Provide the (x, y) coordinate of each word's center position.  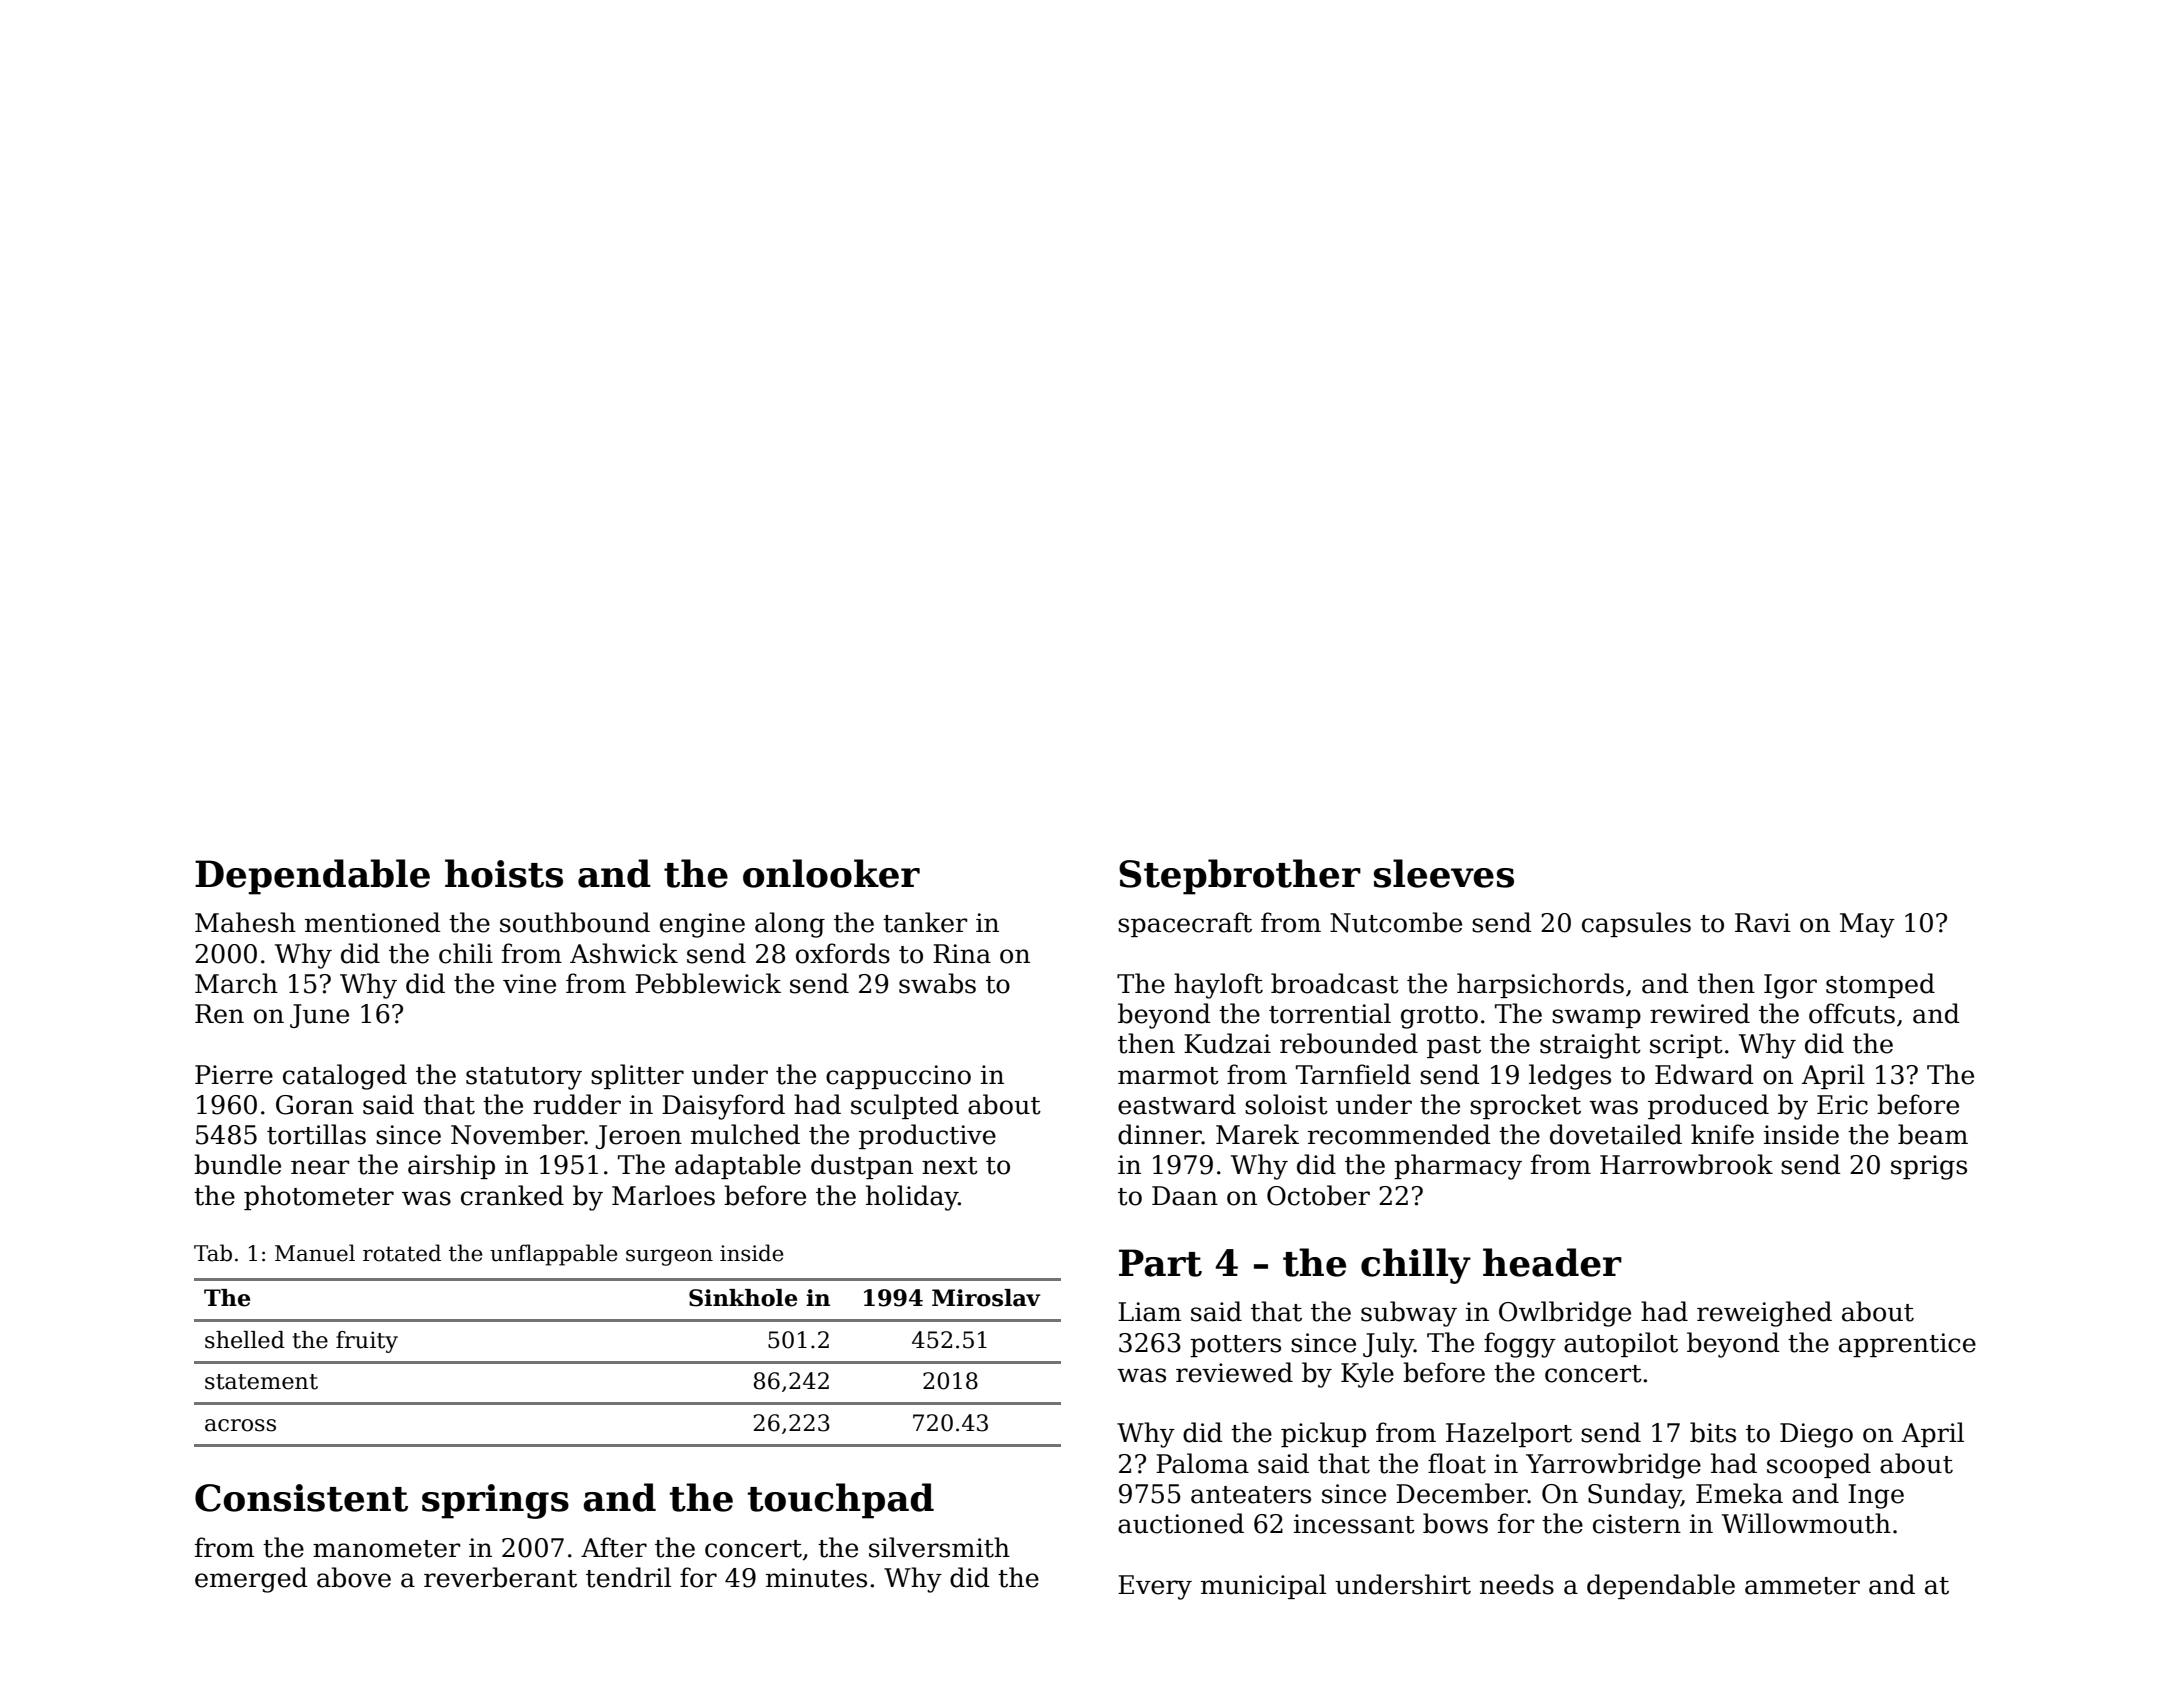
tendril (628, 1577)
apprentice (1907, 1345)
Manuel (315, 1253)
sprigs (1929, 1167)
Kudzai (1227, 1043)
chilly (1416, 1266)
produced (1708, 1106)
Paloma (1202, 1463)
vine (529, 984)
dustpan (862, 1166)
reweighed (1764, 1314)
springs (495, 1501)
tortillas (316, 1134)
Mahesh (245, 922)
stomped (1880, 985)
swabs (937, 983)
